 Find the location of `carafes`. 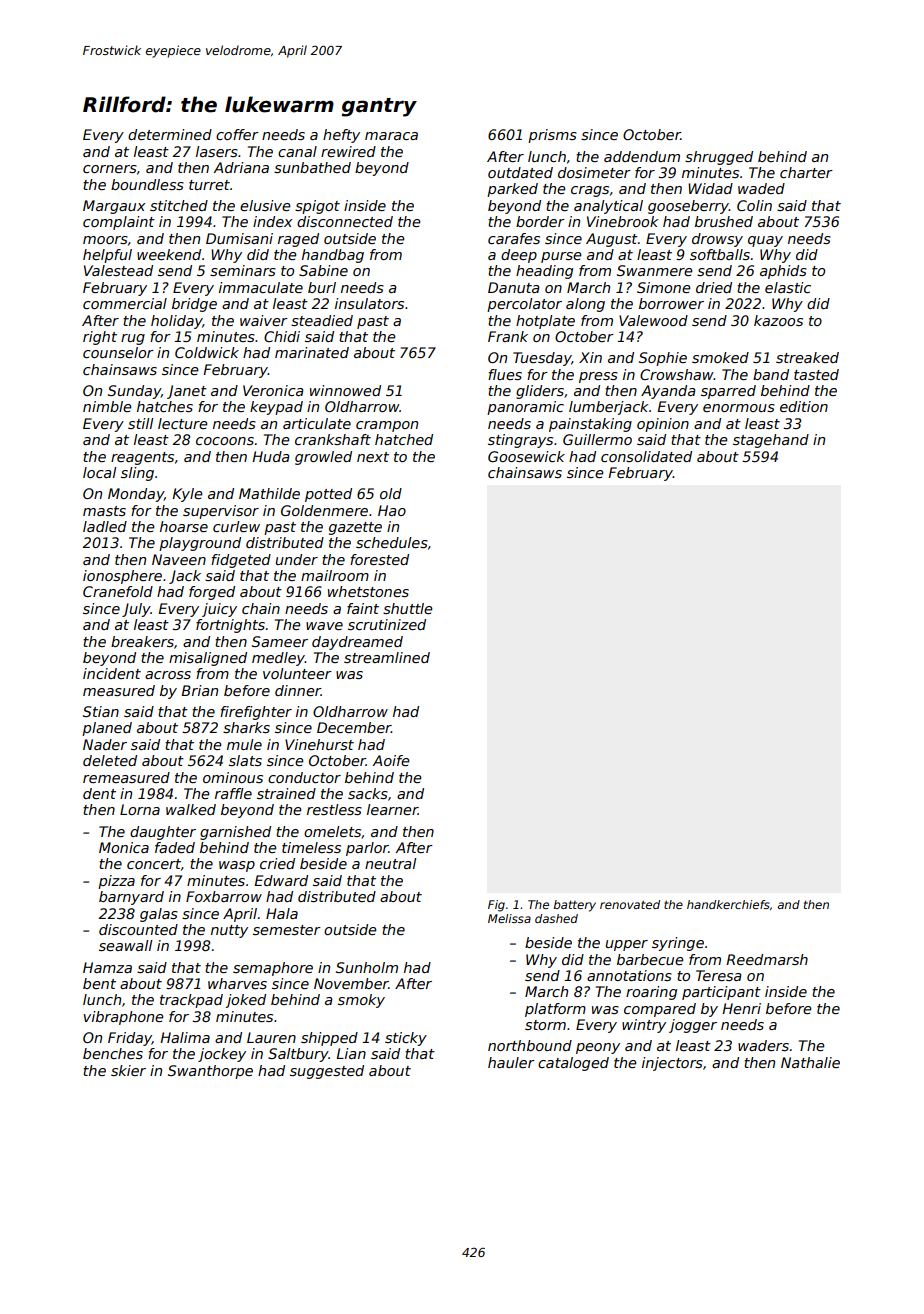

carafes is located at coordinates (514, 238).
